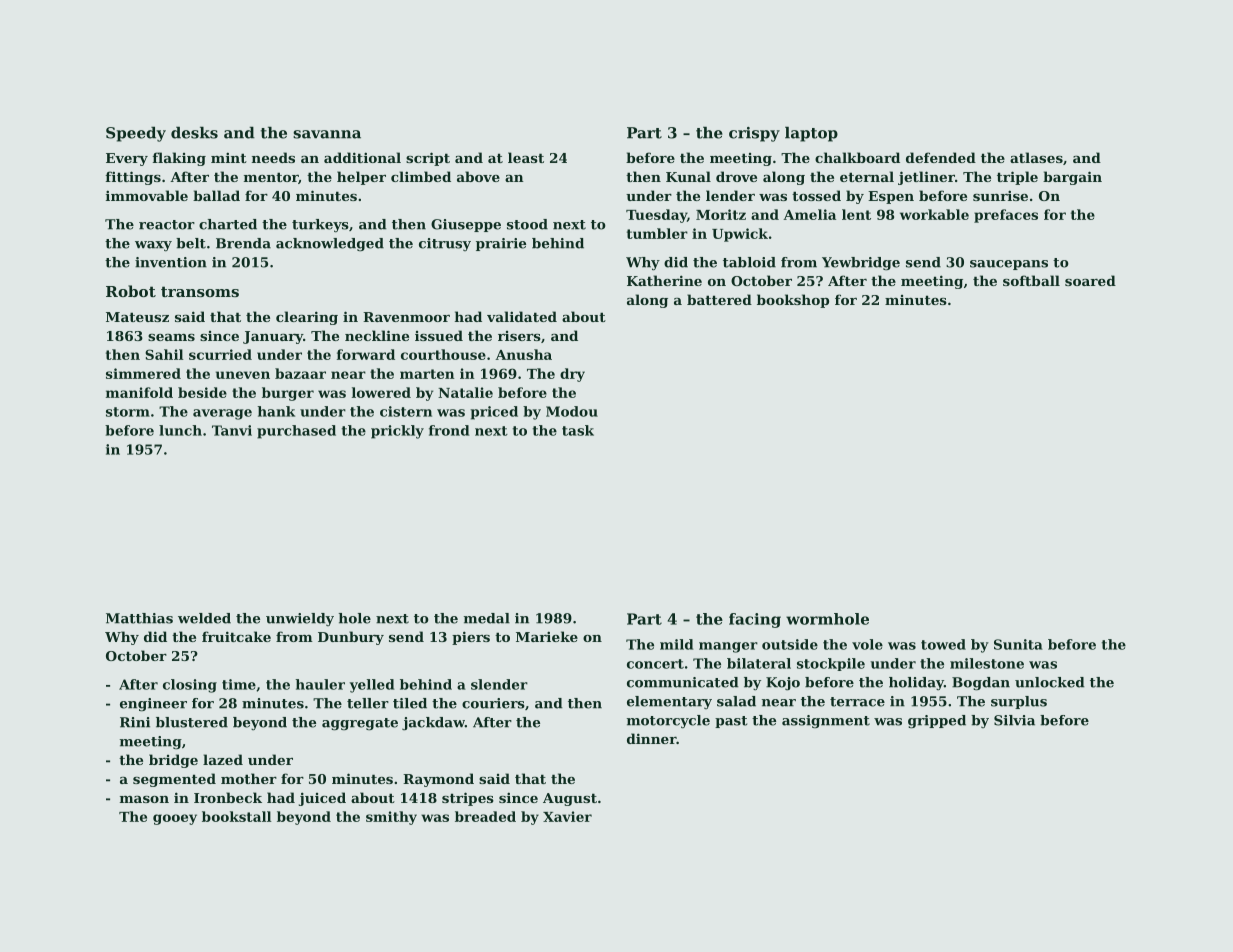 This image has height=952, width=1233. What do you see at coordinates (237, 816) in the image?
I see `bookstall` at bounding box center [237, 816].
